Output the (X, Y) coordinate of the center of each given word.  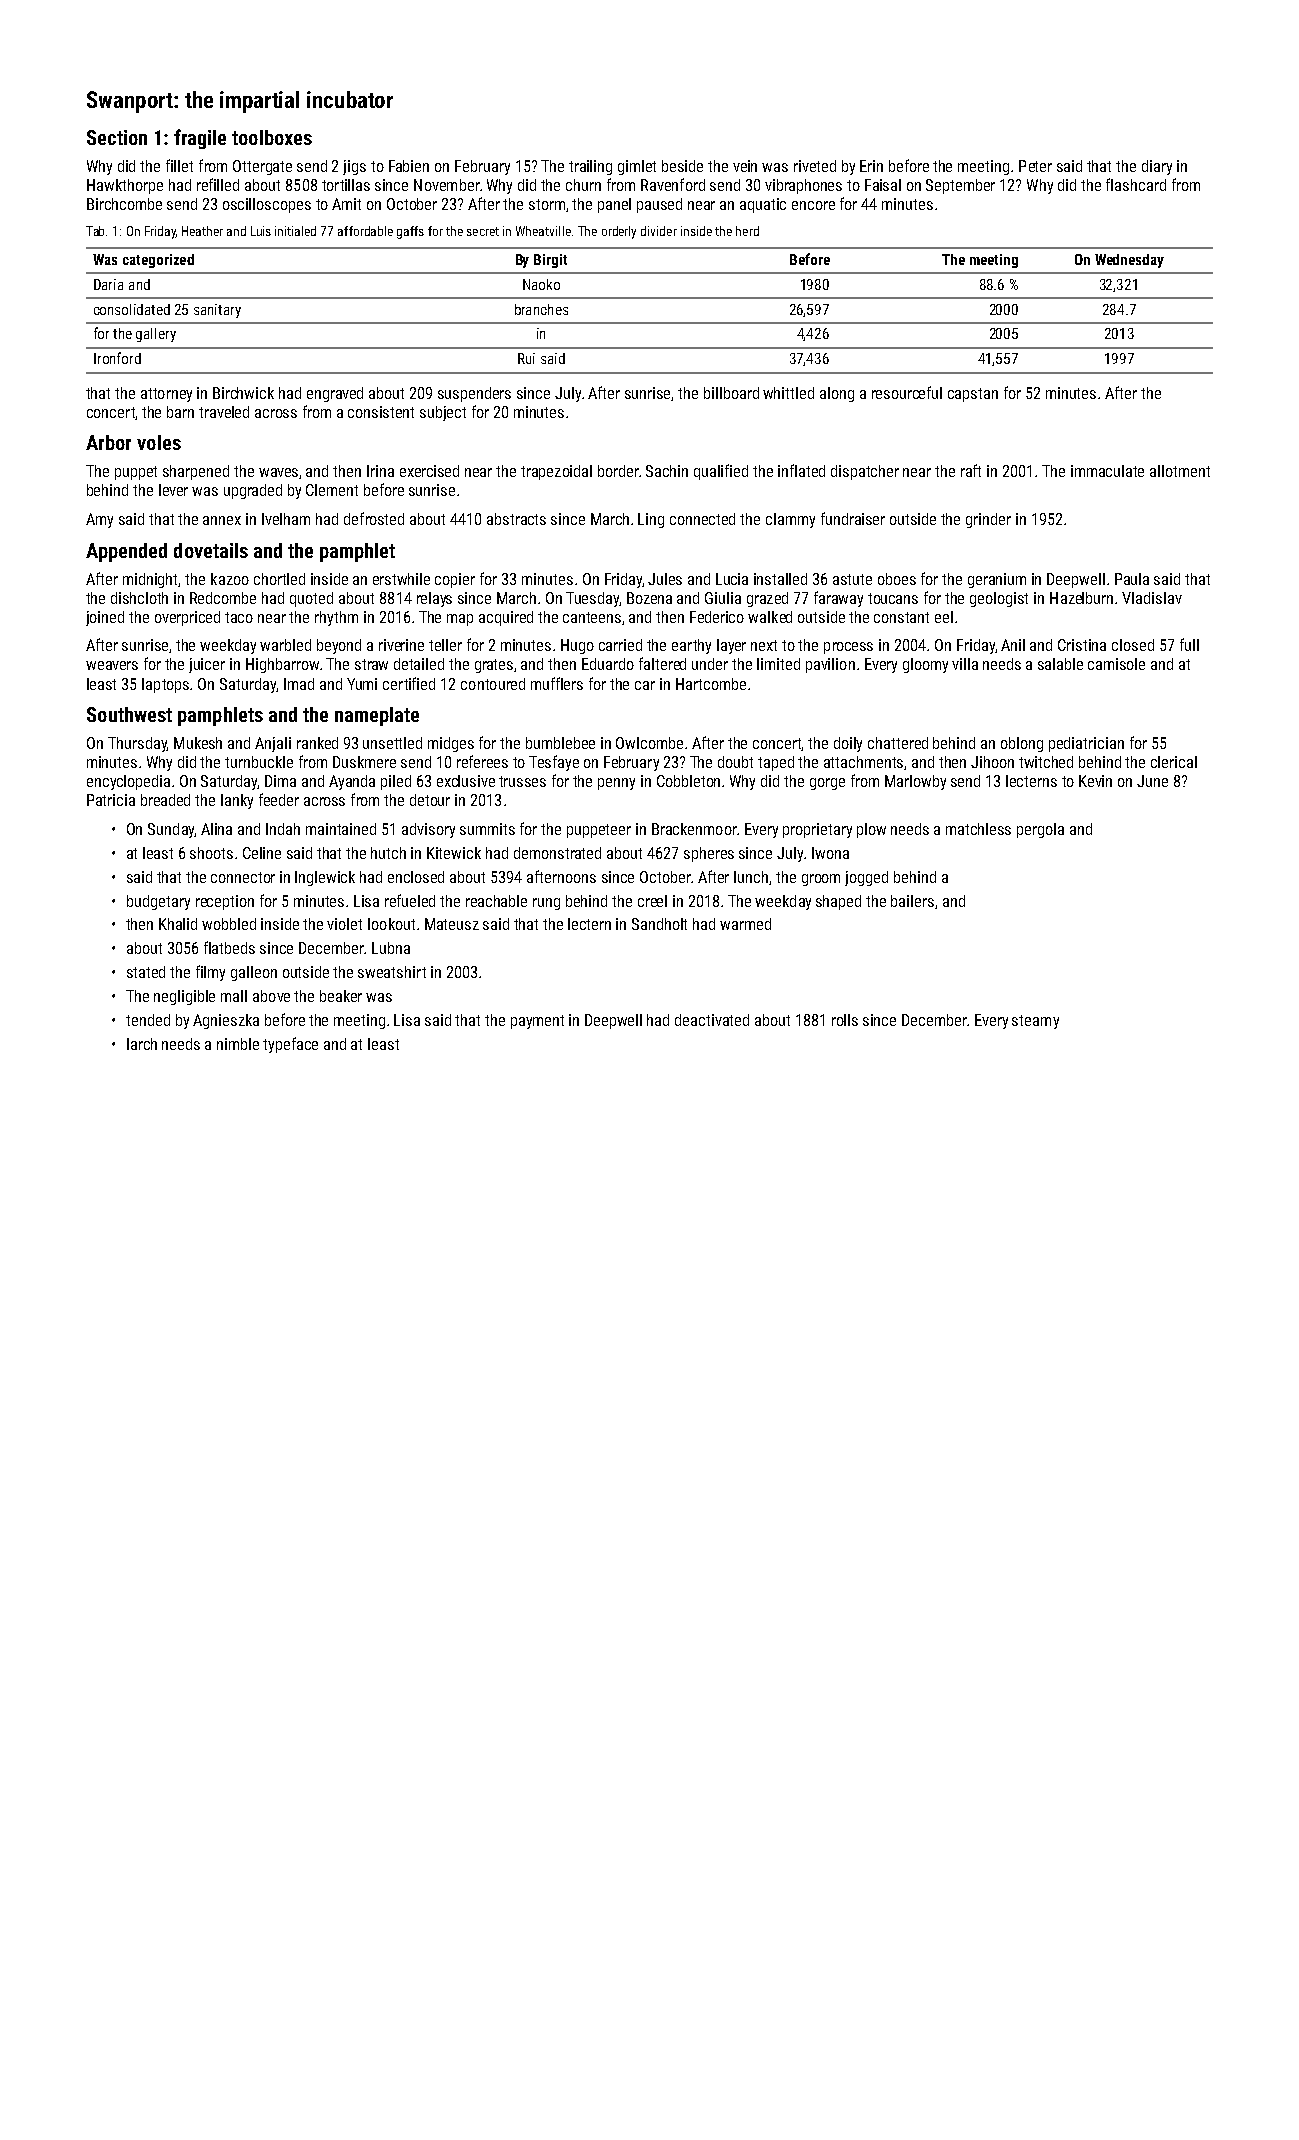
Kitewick (454, 853)
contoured (493, 684)
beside (682, 166)
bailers (912, 901)
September (960, 186)
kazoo (230, 579)
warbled (285, 645)
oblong (1022, 744)
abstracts (516, 519)
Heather (202, 231)
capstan (973, 395)
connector (243, 877)
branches (541, 309)
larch (142, 1044)
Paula (1132, 579)
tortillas (346, 185)
